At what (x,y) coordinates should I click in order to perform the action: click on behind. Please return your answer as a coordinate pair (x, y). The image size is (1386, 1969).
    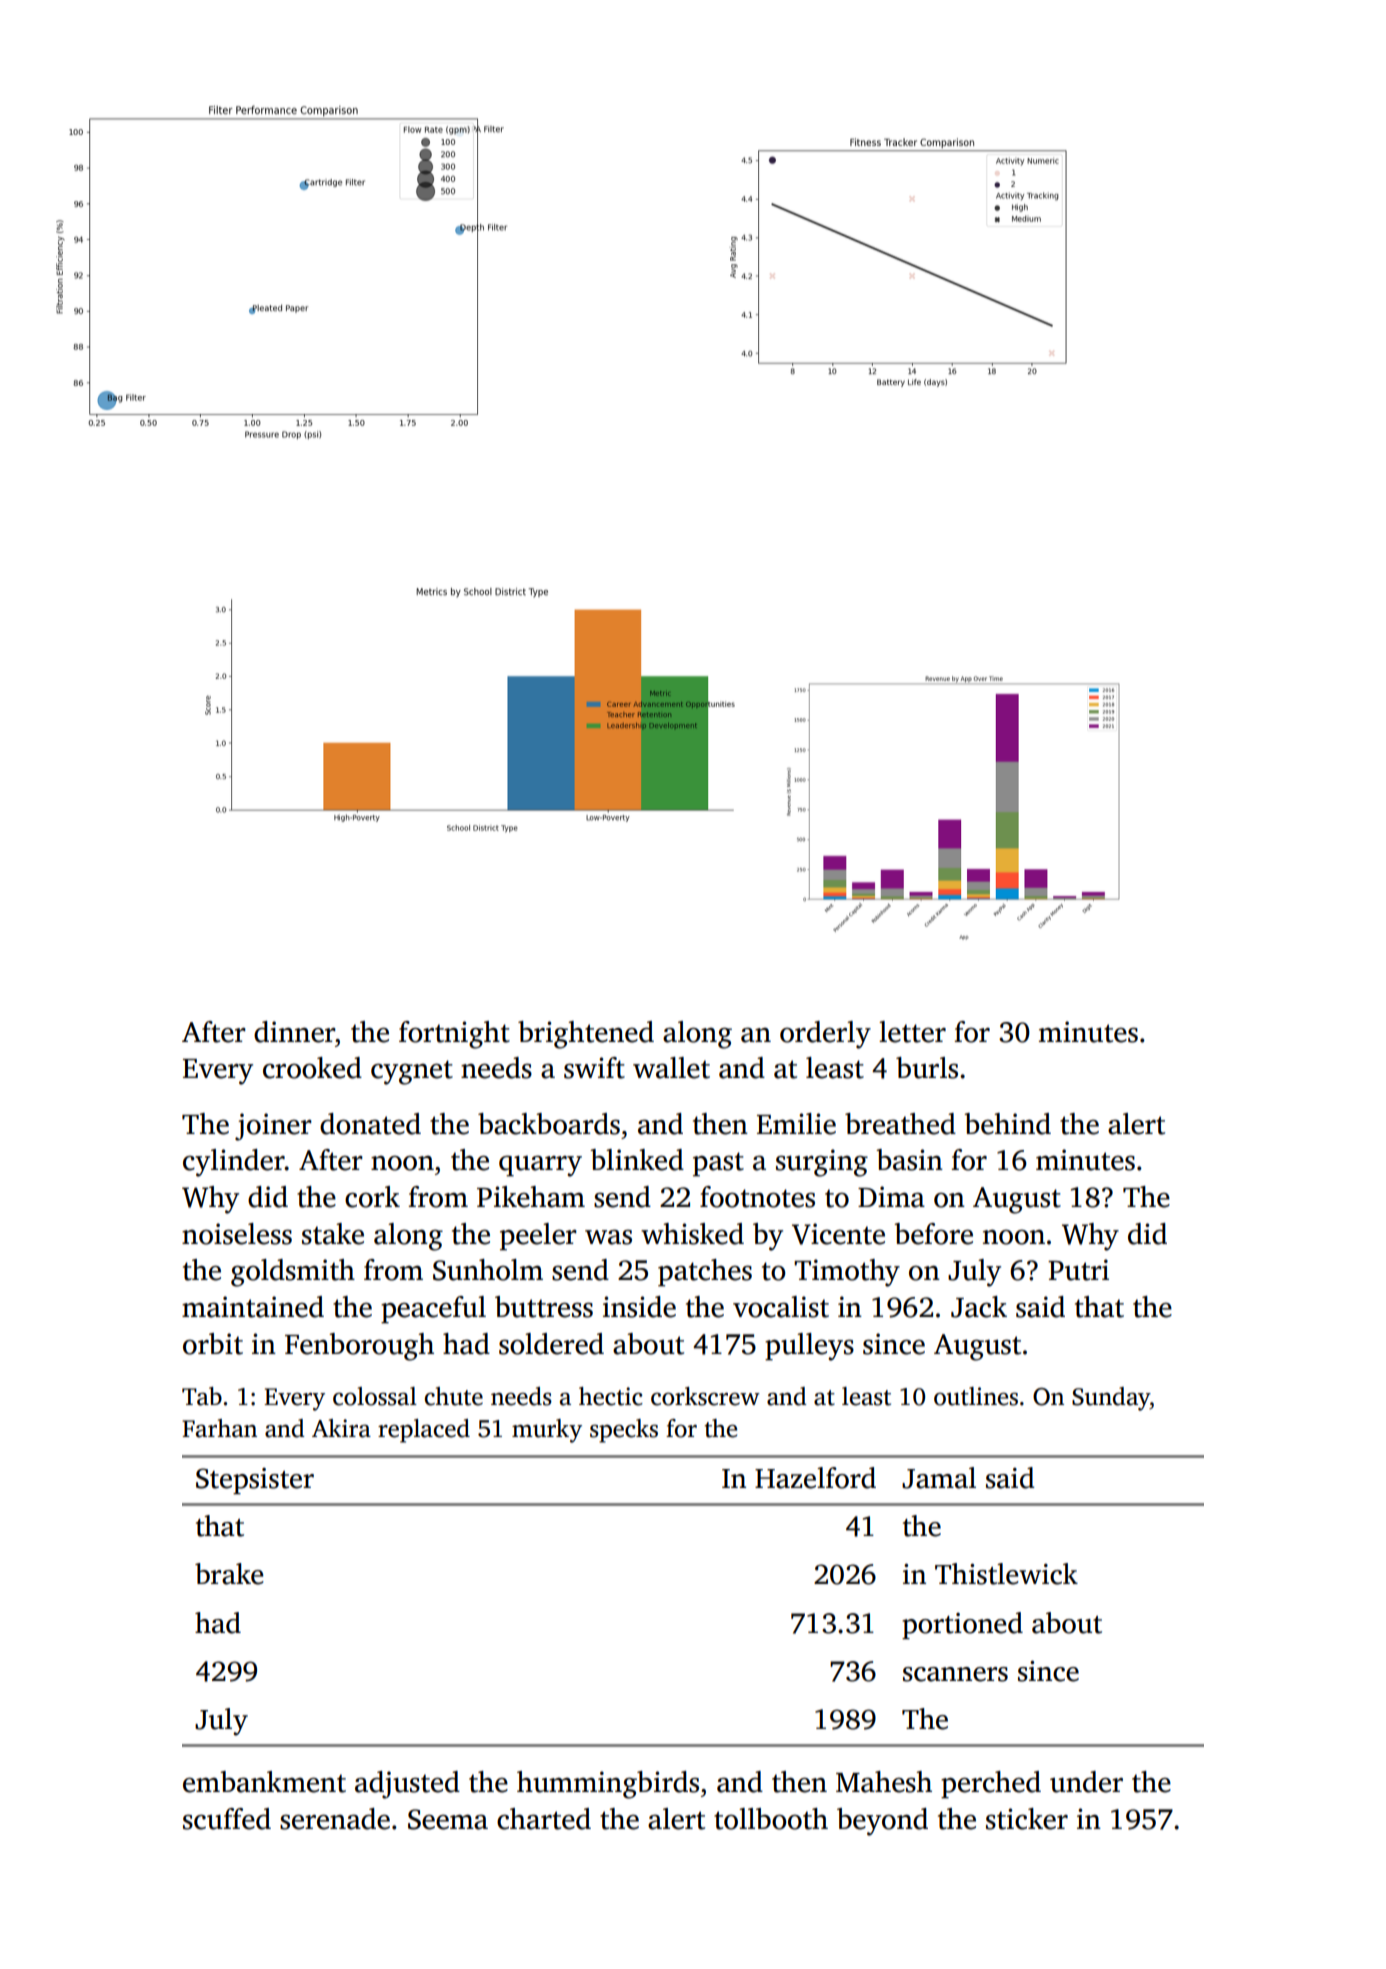
    Looking at the image, I should click on (1007, 1124).
